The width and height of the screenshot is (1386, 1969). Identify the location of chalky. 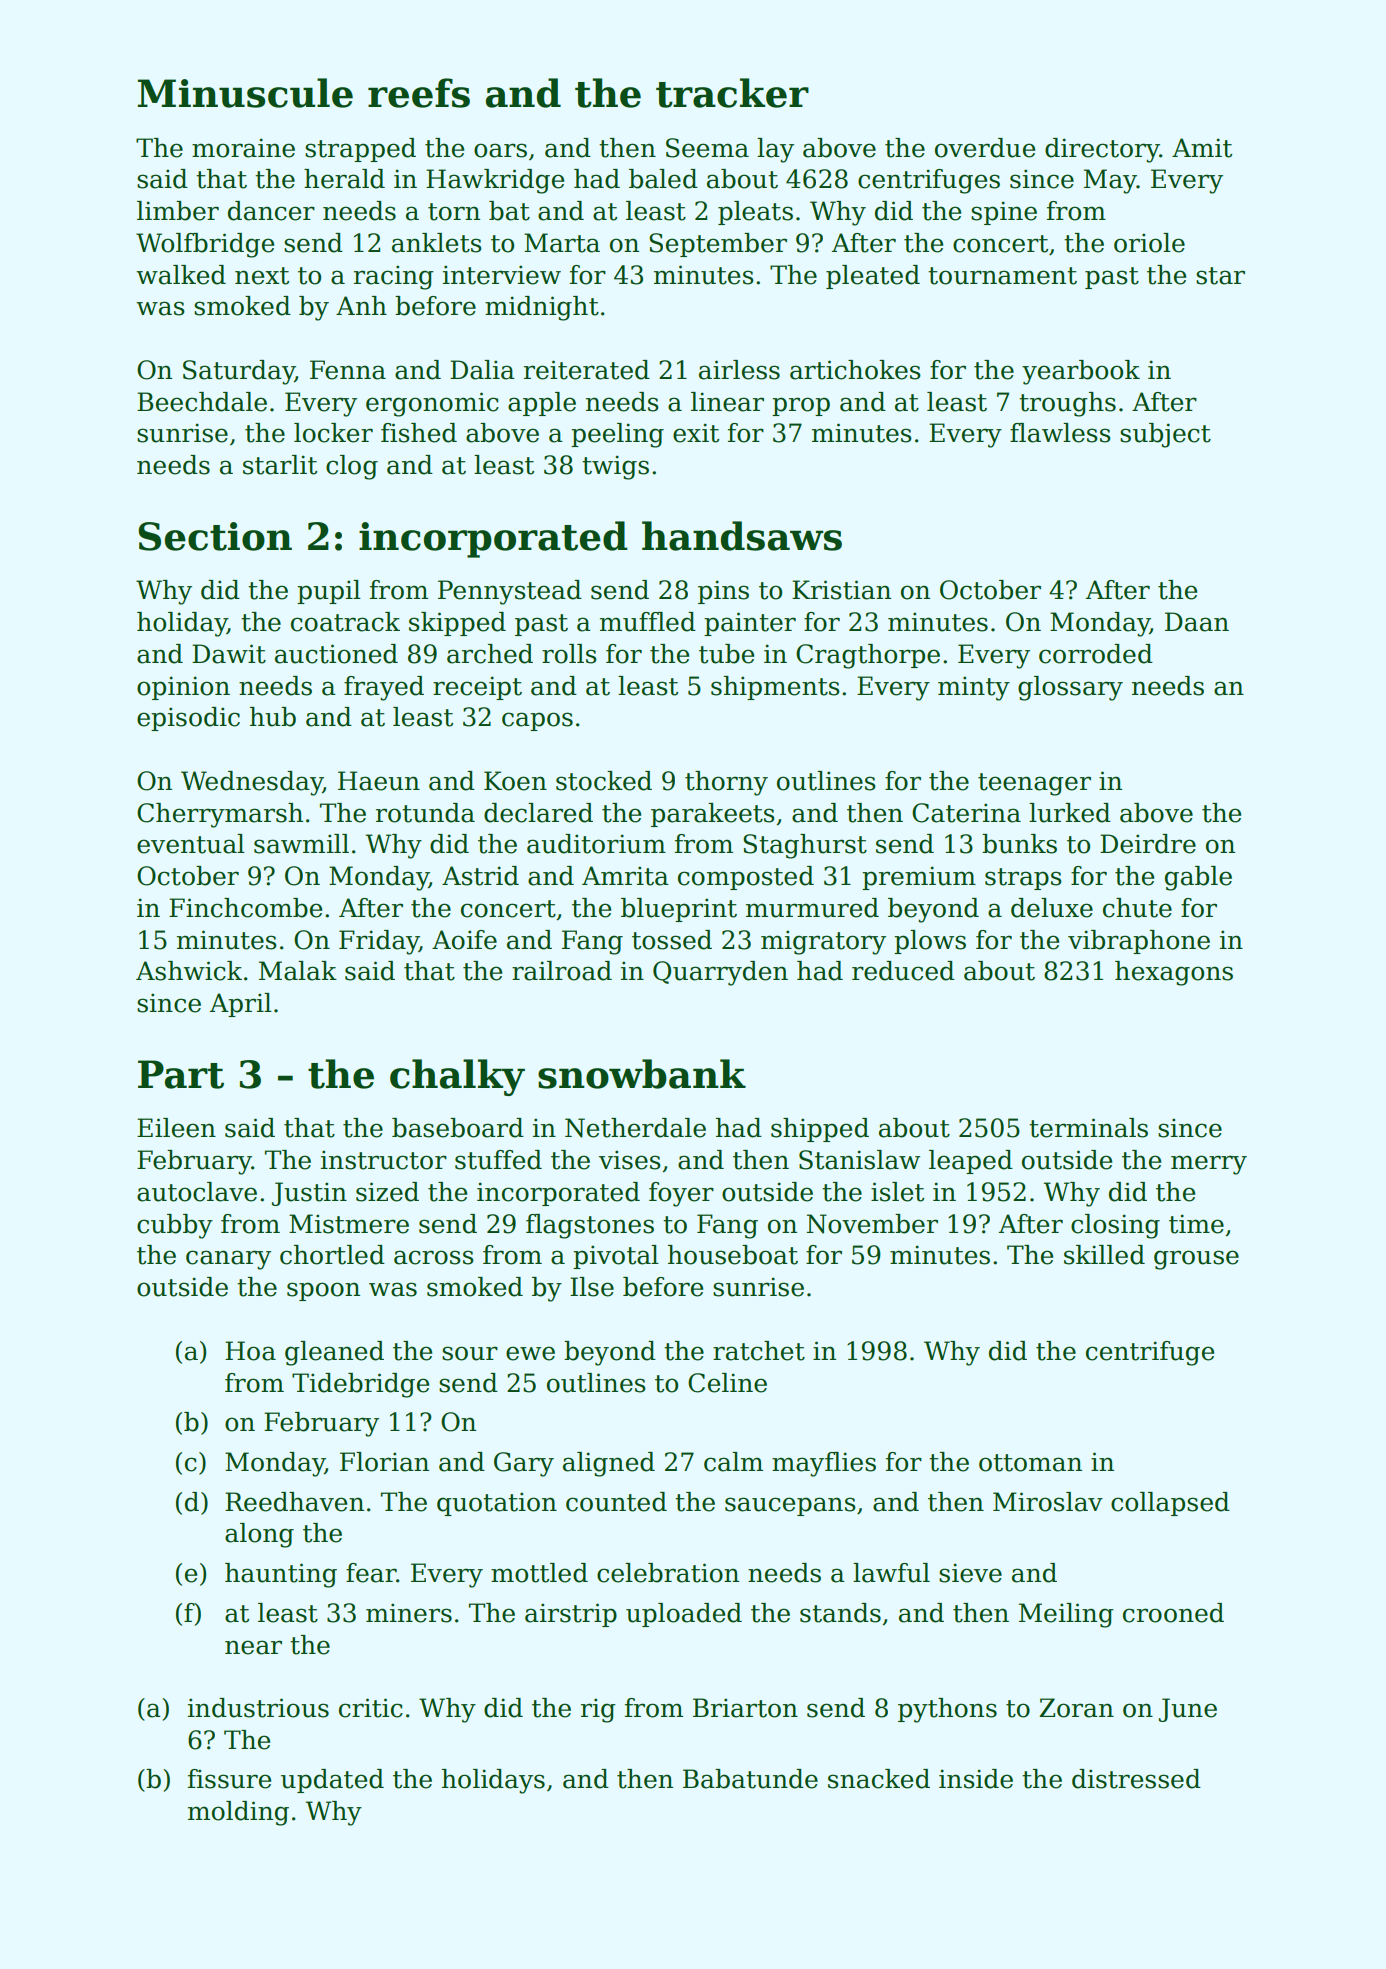
(457, 1077).
